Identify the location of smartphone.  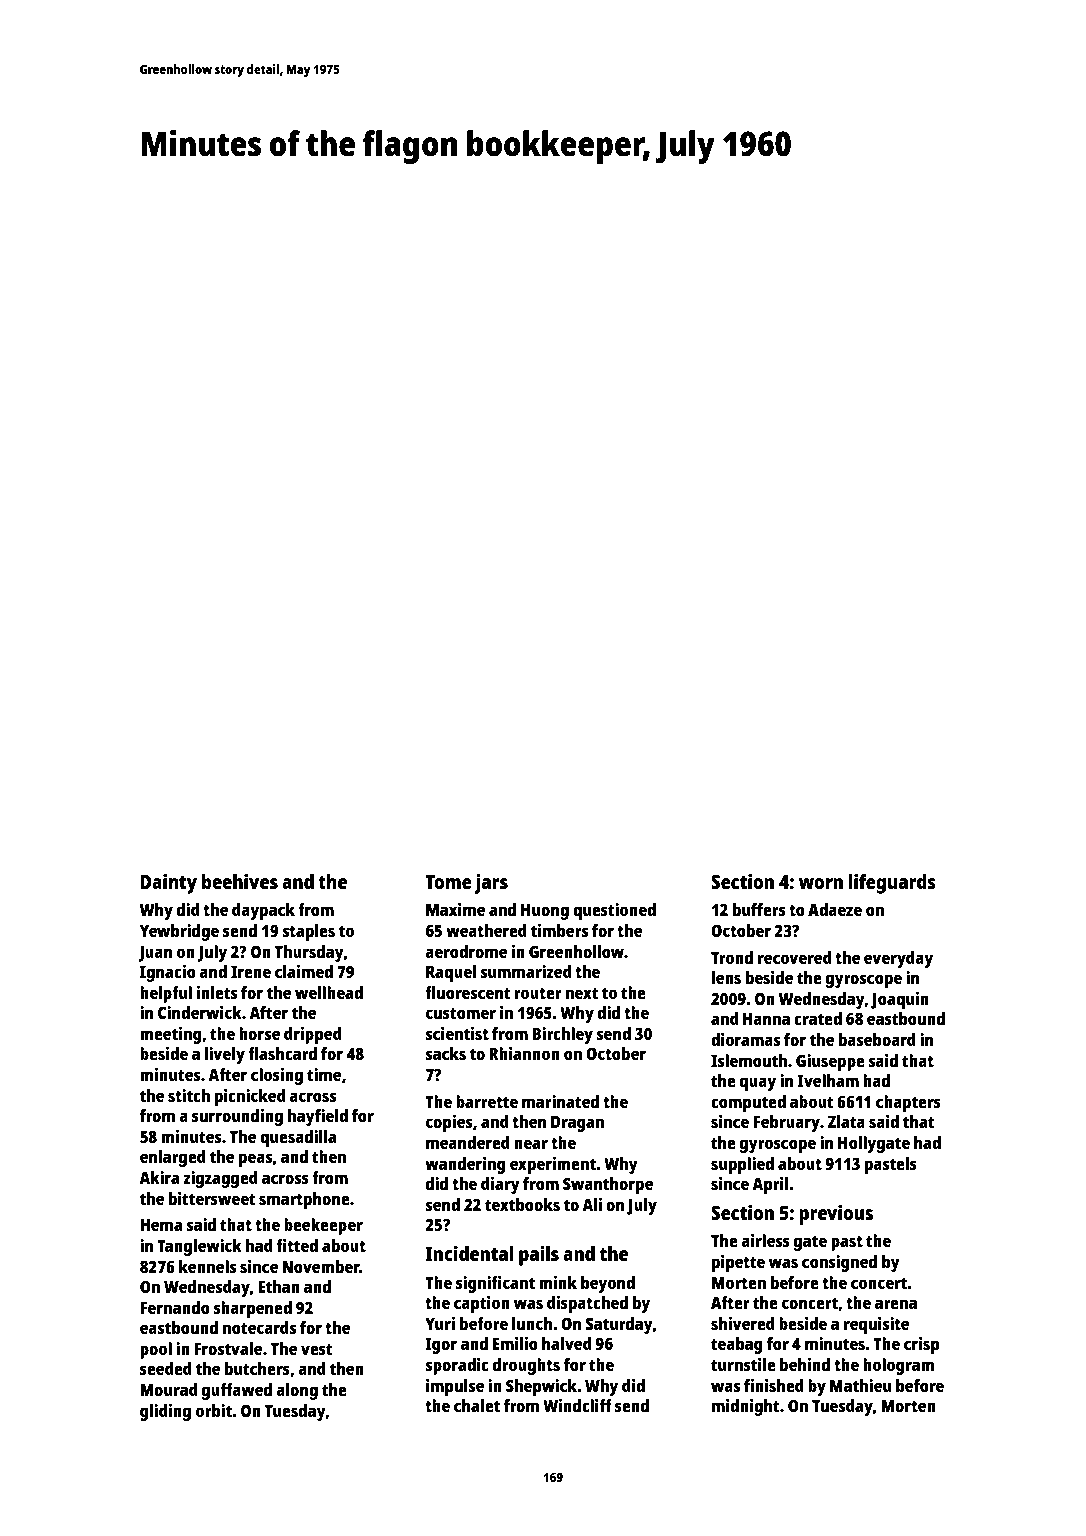
(304, 1200).
